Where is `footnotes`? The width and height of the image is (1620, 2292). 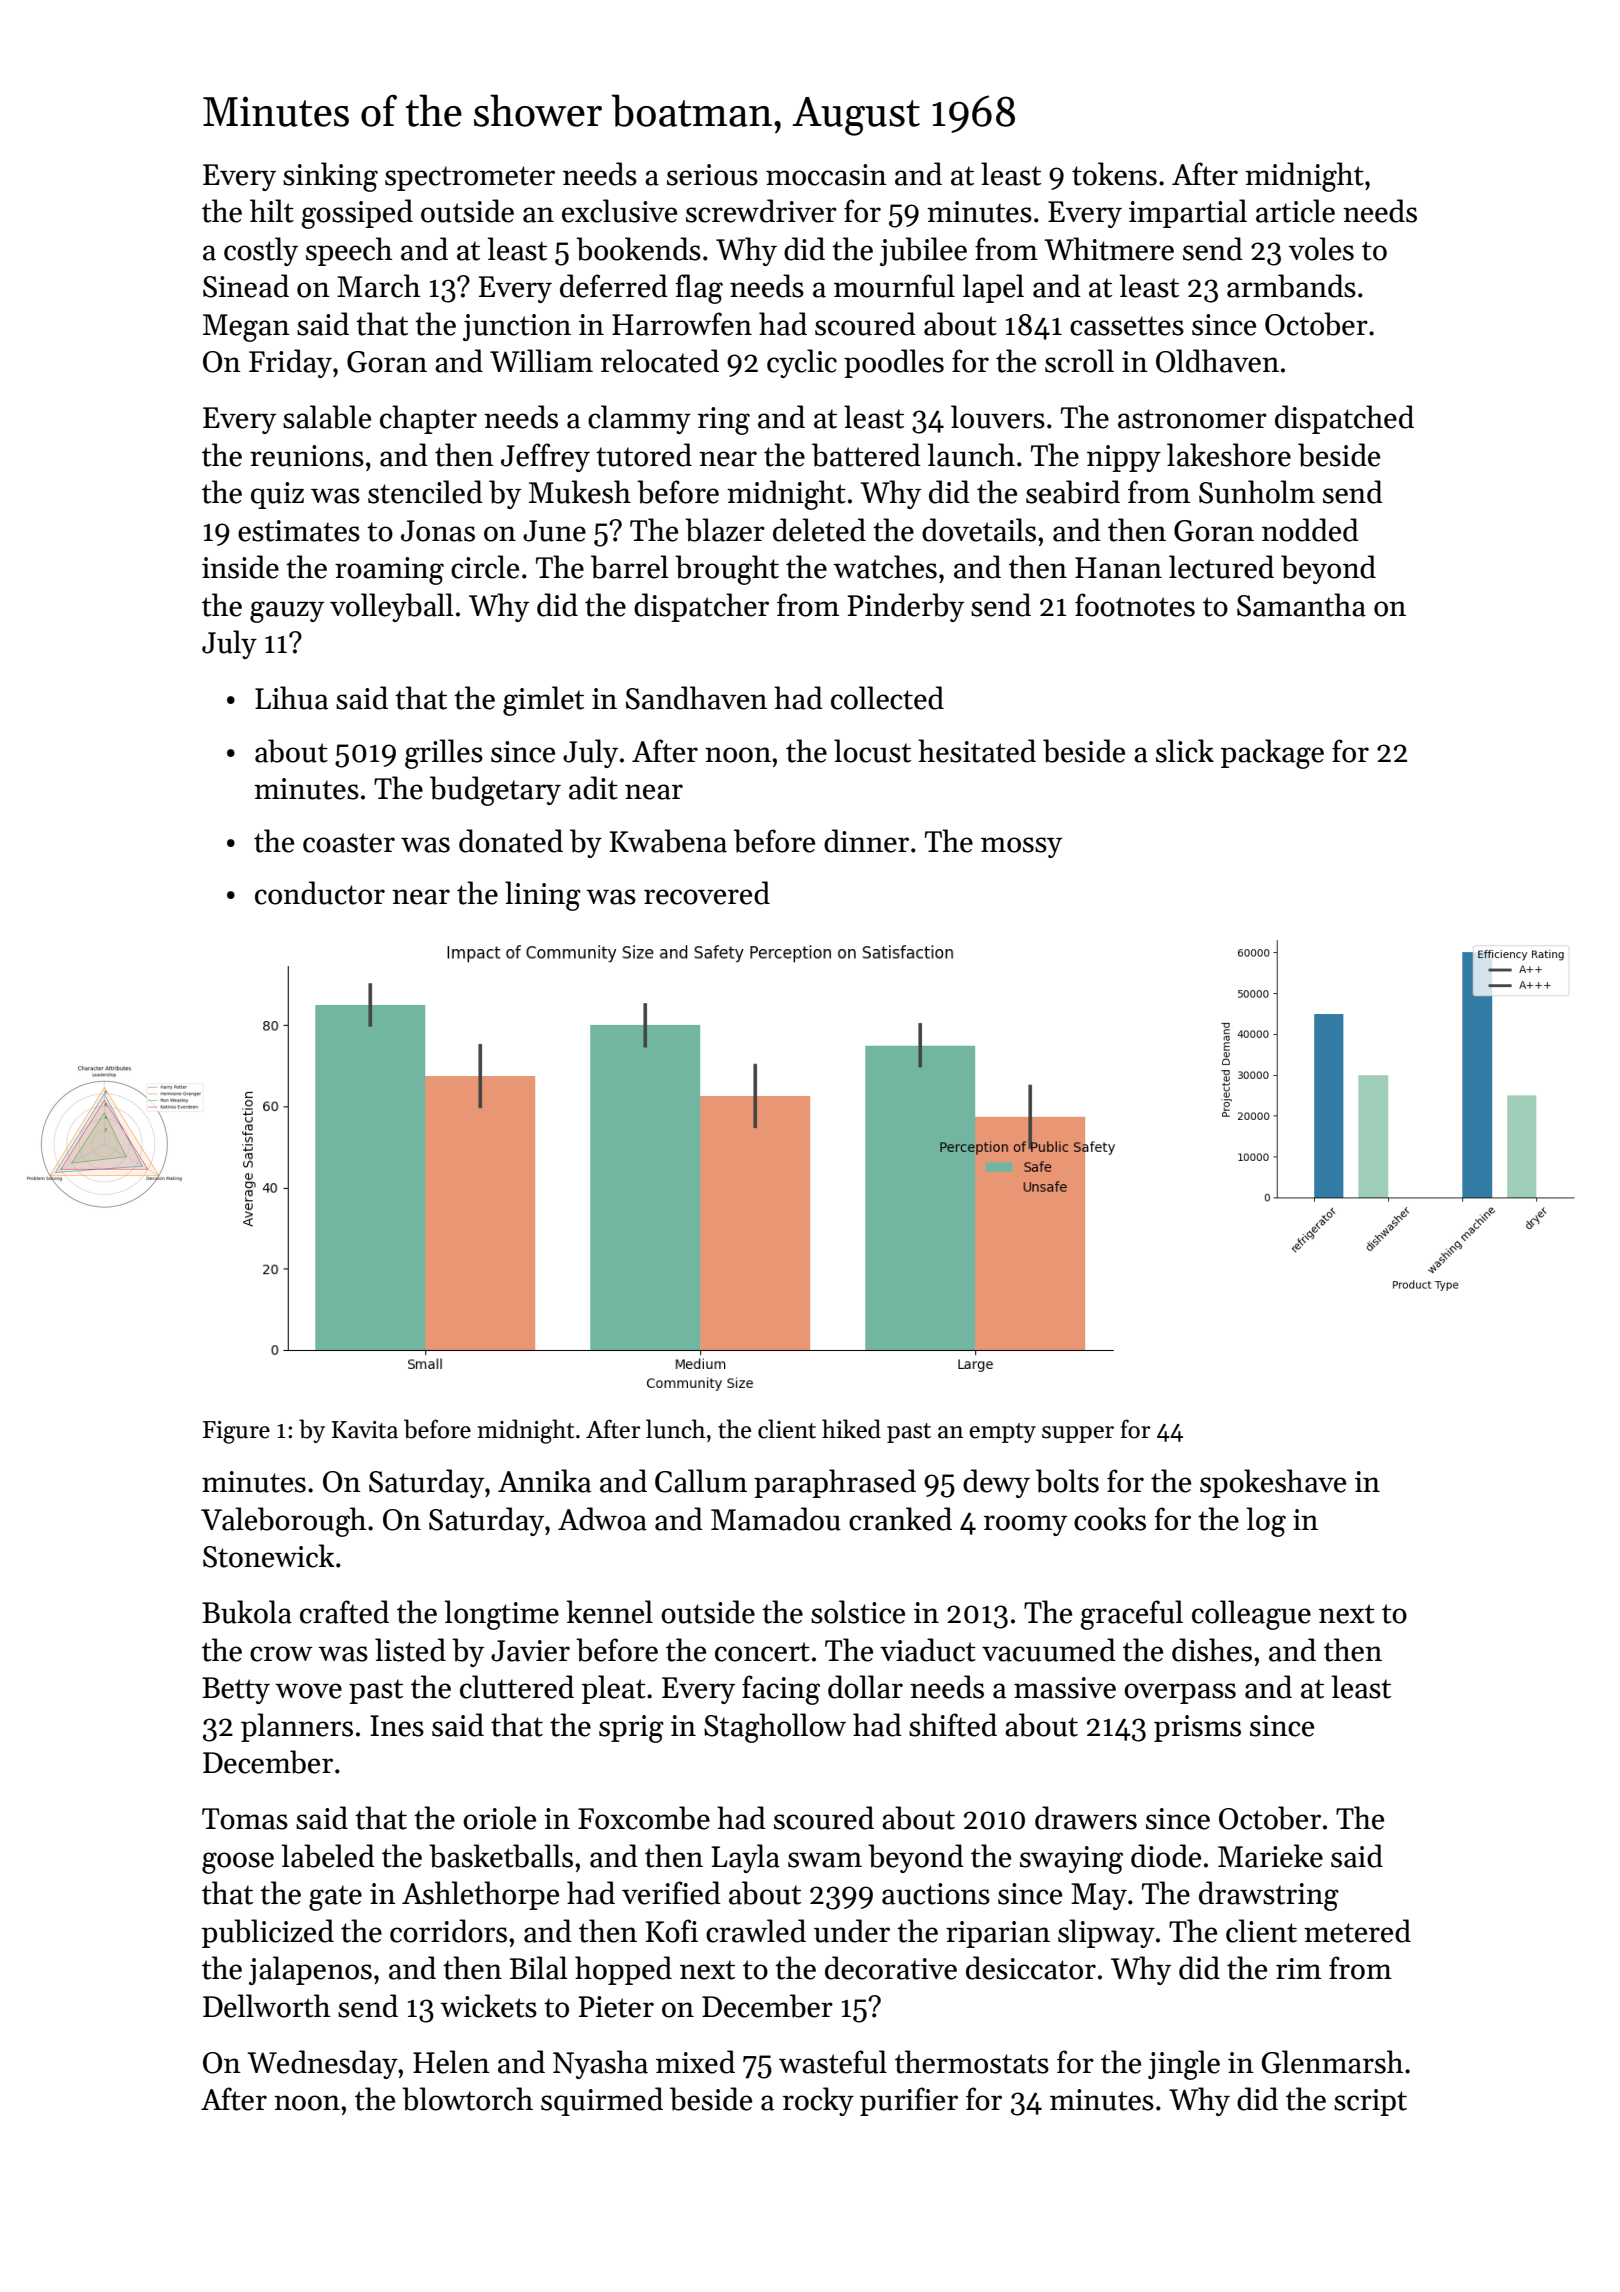 footnotes is located at coordinates (1135, 605).
